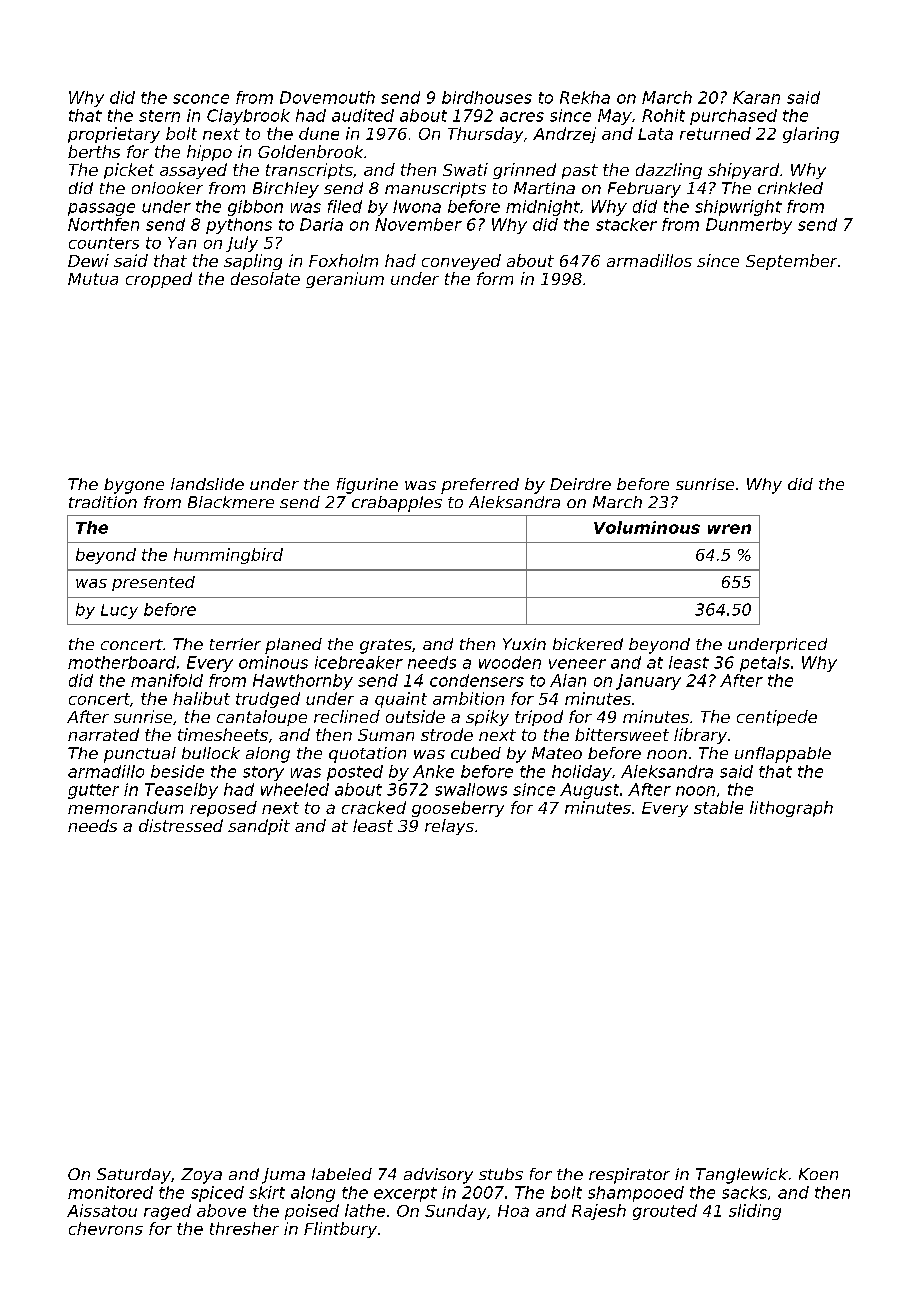  I want to click on Saturday, so click(134, 1176).
